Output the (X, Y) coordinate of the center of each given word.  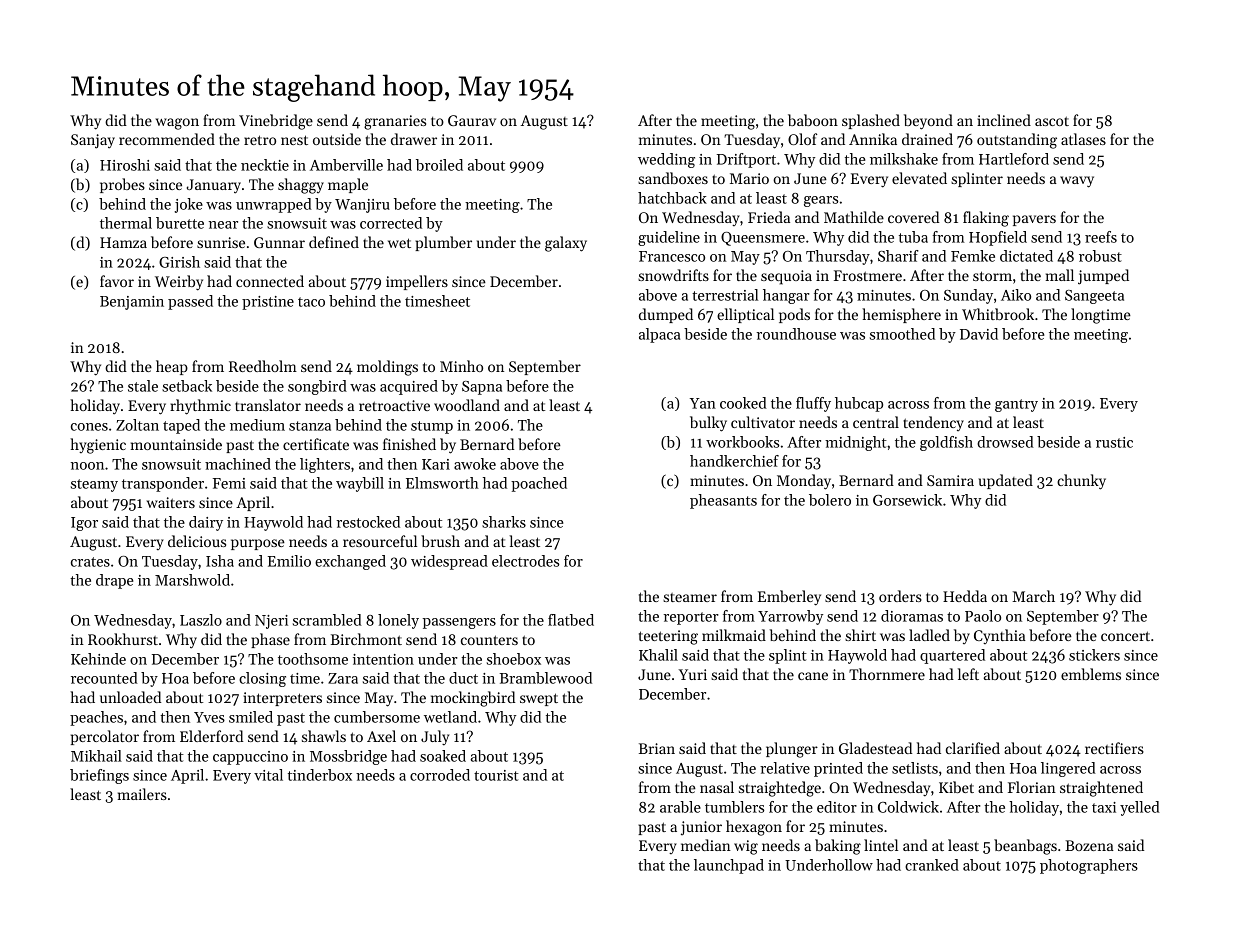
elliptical (745, 315)
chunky (1081, 482)
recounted (104, 678)
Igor (84, 524)
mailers (142, 794)
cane (813, 676)
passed (190, 302)
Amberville (346, 165)
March (1033, 596)
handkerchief (734, 461)
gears (821, 201)
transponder (163, 484)
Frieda (769, 217)
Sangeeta (1094, 297)
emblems (1091, 674)
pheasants (723, 501)
